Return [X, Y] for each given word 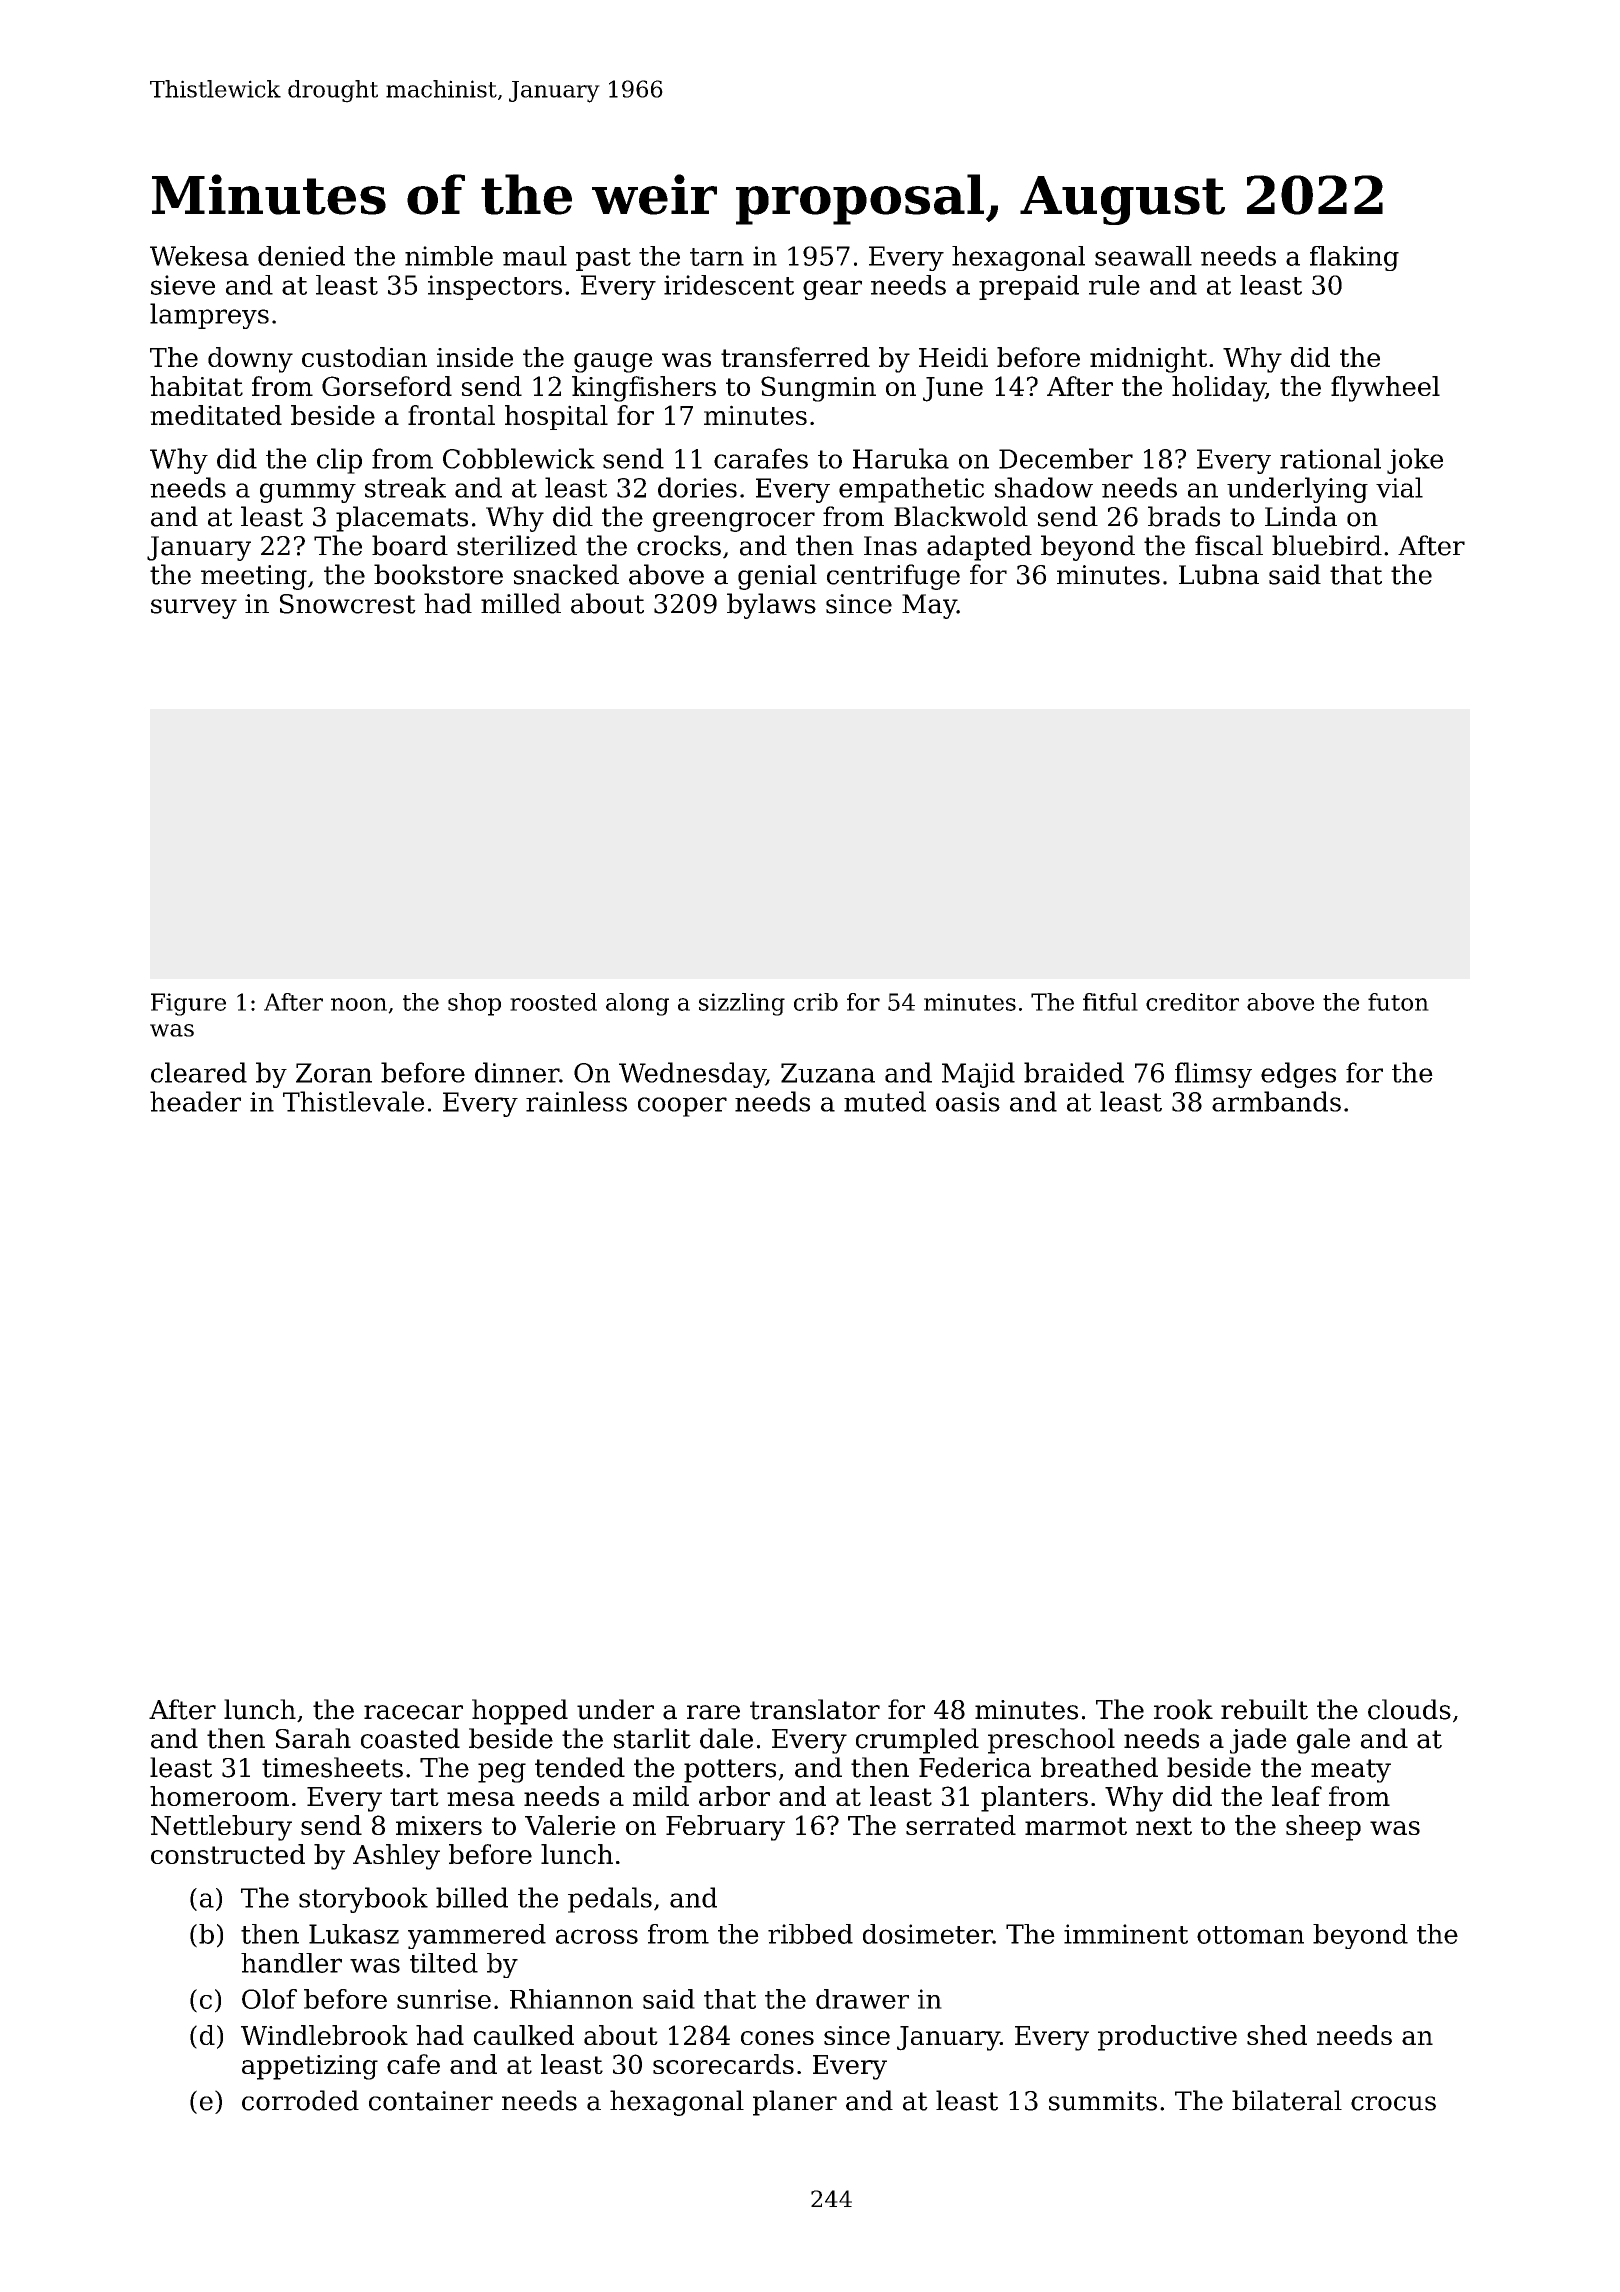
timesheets [332, 1767]
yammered [477, 1936]
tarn [717, 257]
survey [194, 609]
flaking [1354, 258]
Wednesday [692, 1075]
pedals [610, 1900]
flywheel [1385, 389]
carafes [761, 458]
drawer [862, 1999]
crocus [1393, 2103]
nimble [449, 256]
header [195, 1101]
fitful [1110, 1002]
